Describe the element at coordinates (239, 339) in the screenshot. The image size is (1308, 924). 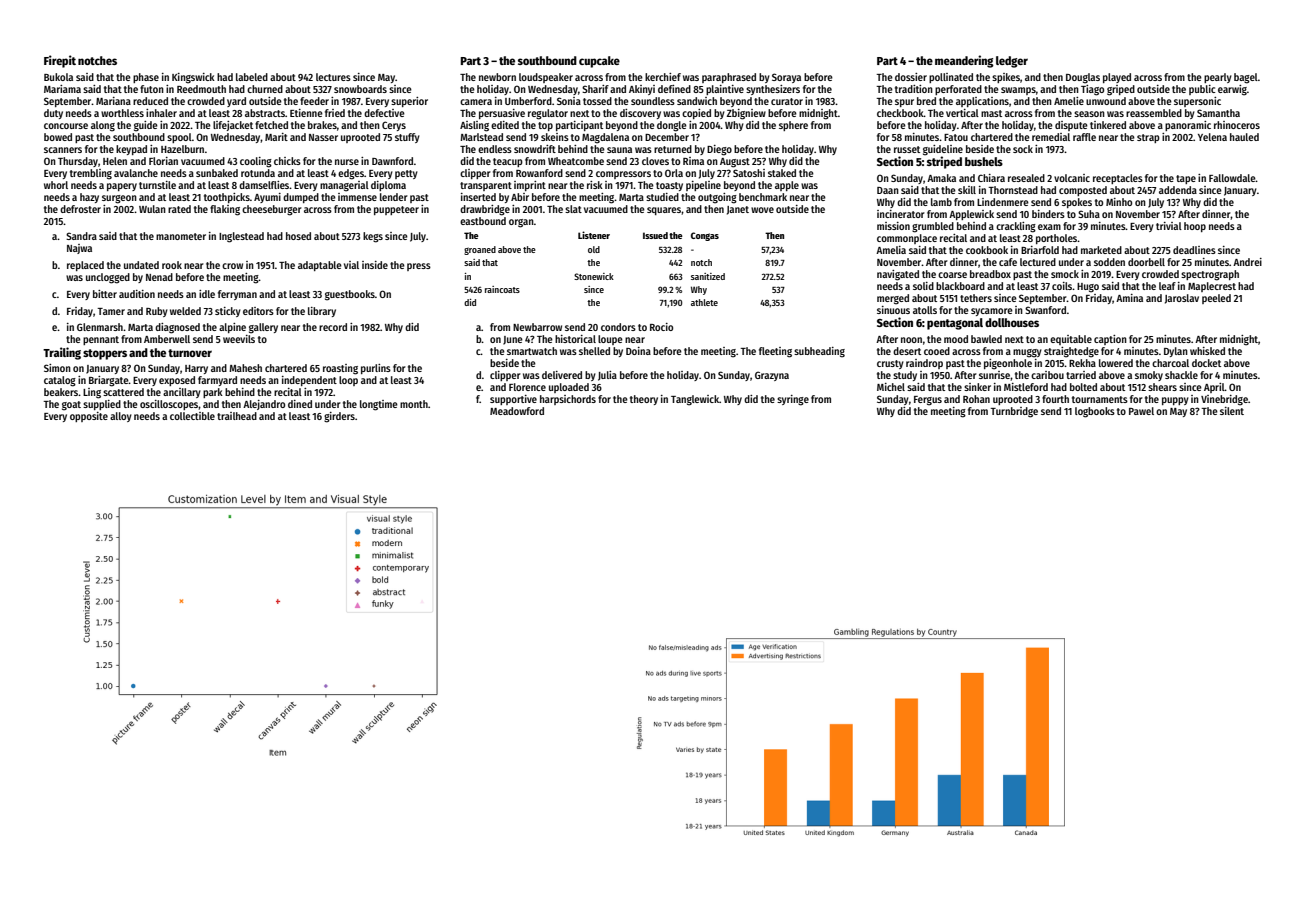
I see `weevils` at that location.
